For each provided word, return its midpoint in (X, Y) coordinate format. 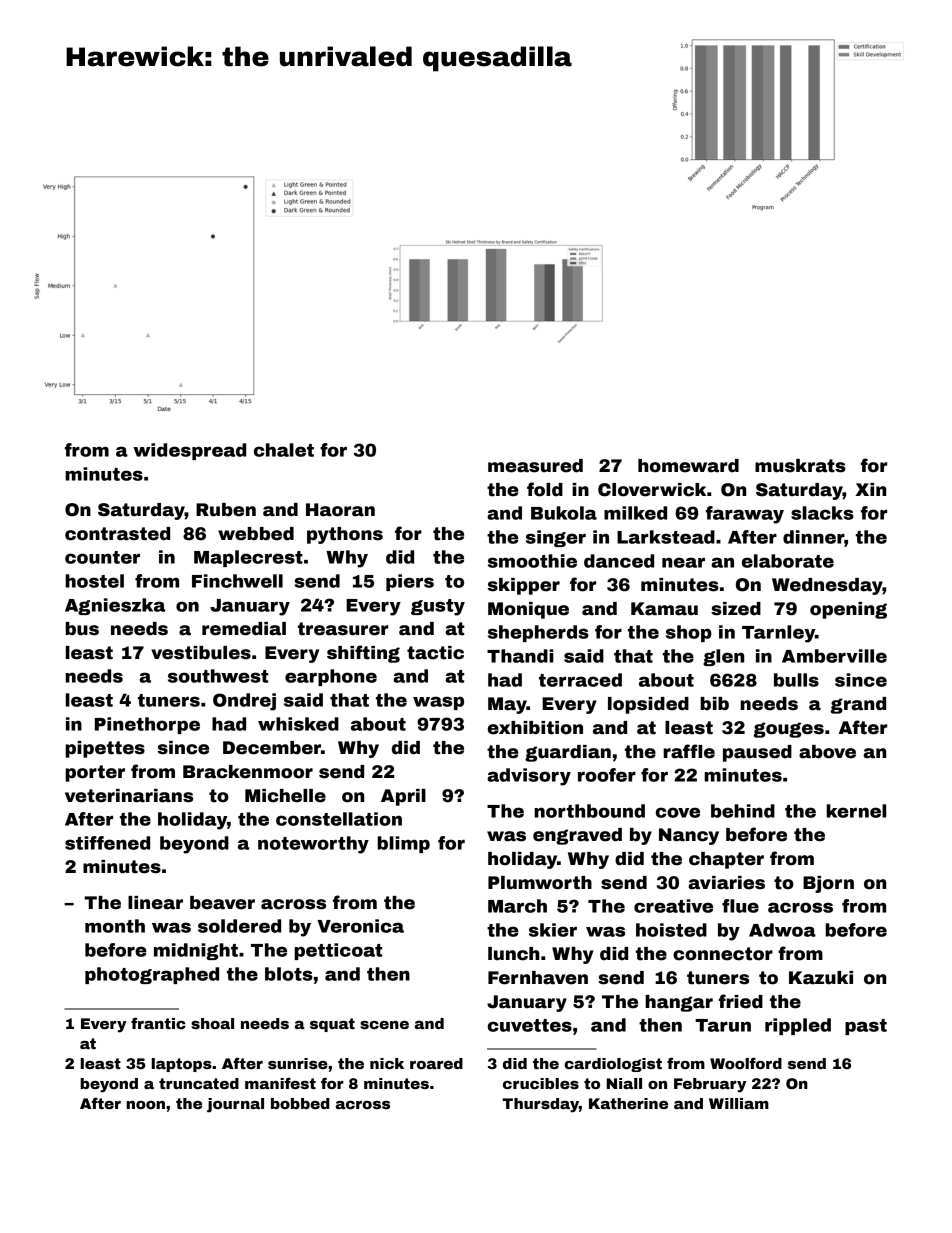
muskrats (800, 466)
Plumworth (540, 883)
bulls (796, 680)
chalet (284, 450)
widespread (189, 451)
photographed (152, 975)
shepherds (538, 633)
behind (743, 811)
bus (82, 629)
